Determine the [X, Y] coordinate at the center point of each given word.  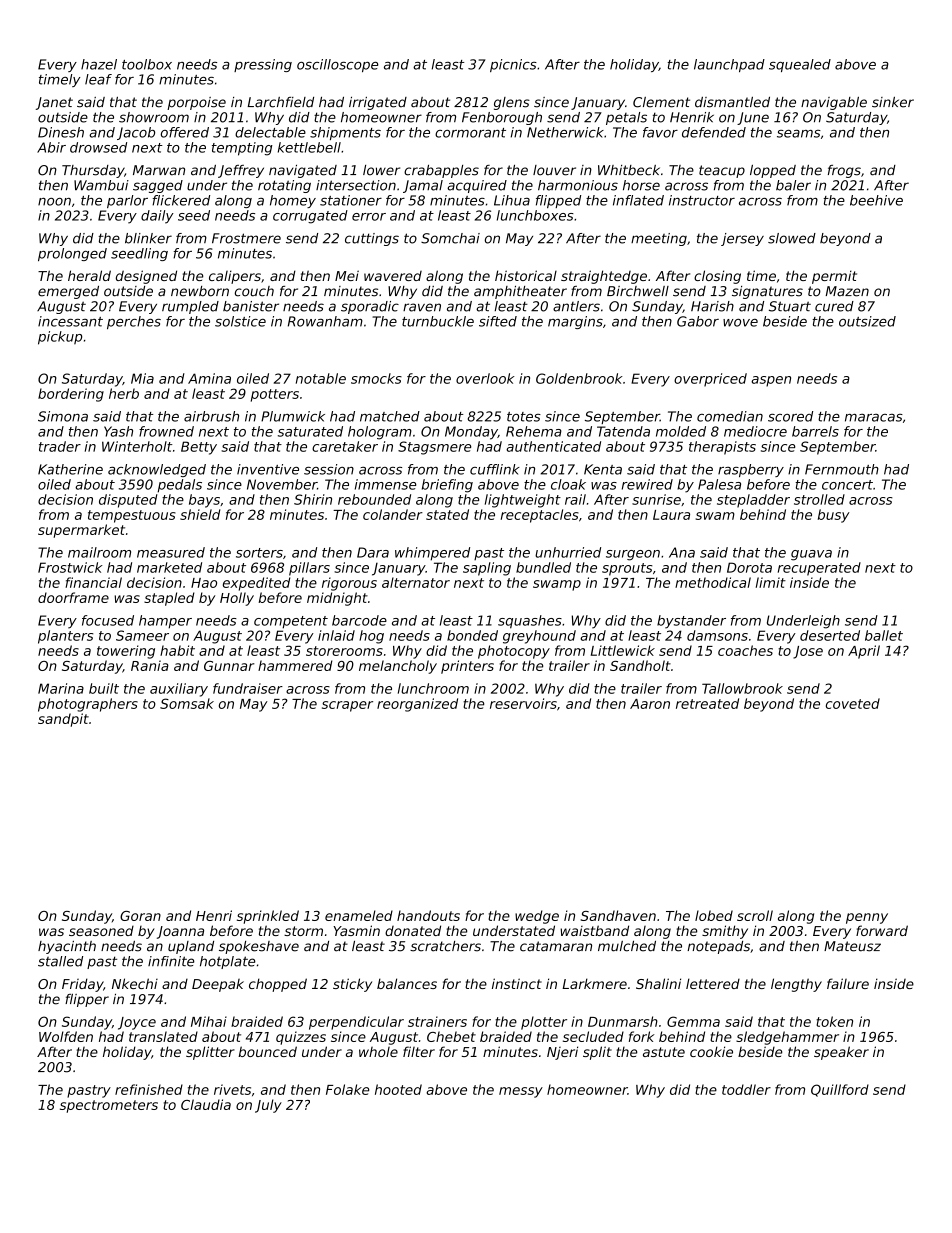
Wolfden [66, 1036]
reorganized [417, 705]
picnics [513, 65]
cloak [568, 484]
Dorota [749, 567]
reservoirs [523, 703]
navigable [834, 103]
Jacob [136, 133]
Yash [118, 431]
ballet [884, 635]
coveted [853, 703]
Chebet [451, 1036]
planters [65, 637]
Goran [140, 916]
